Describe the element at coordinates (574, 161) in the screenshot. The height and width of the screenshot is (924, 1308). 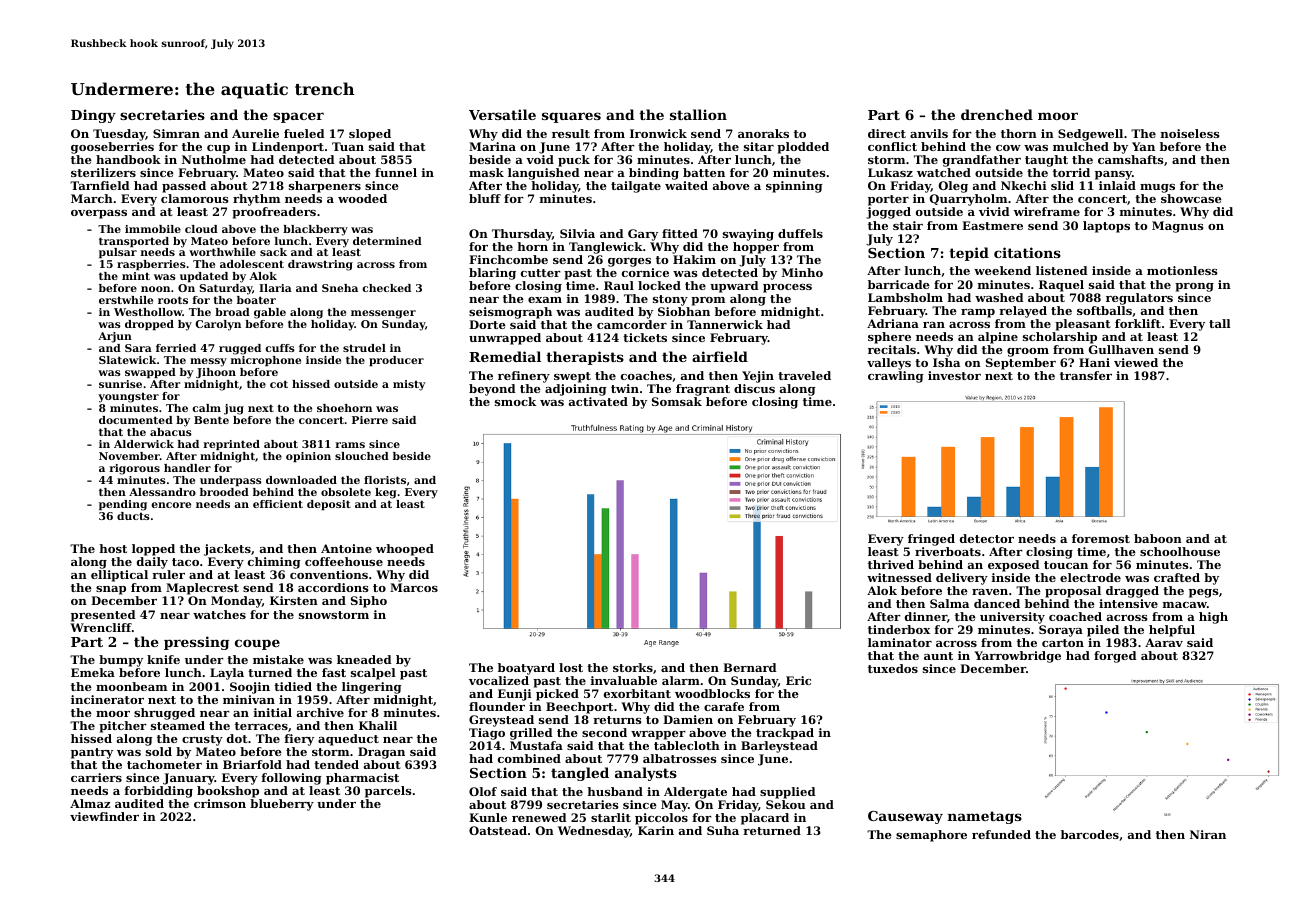
I see `puck` at that location.
